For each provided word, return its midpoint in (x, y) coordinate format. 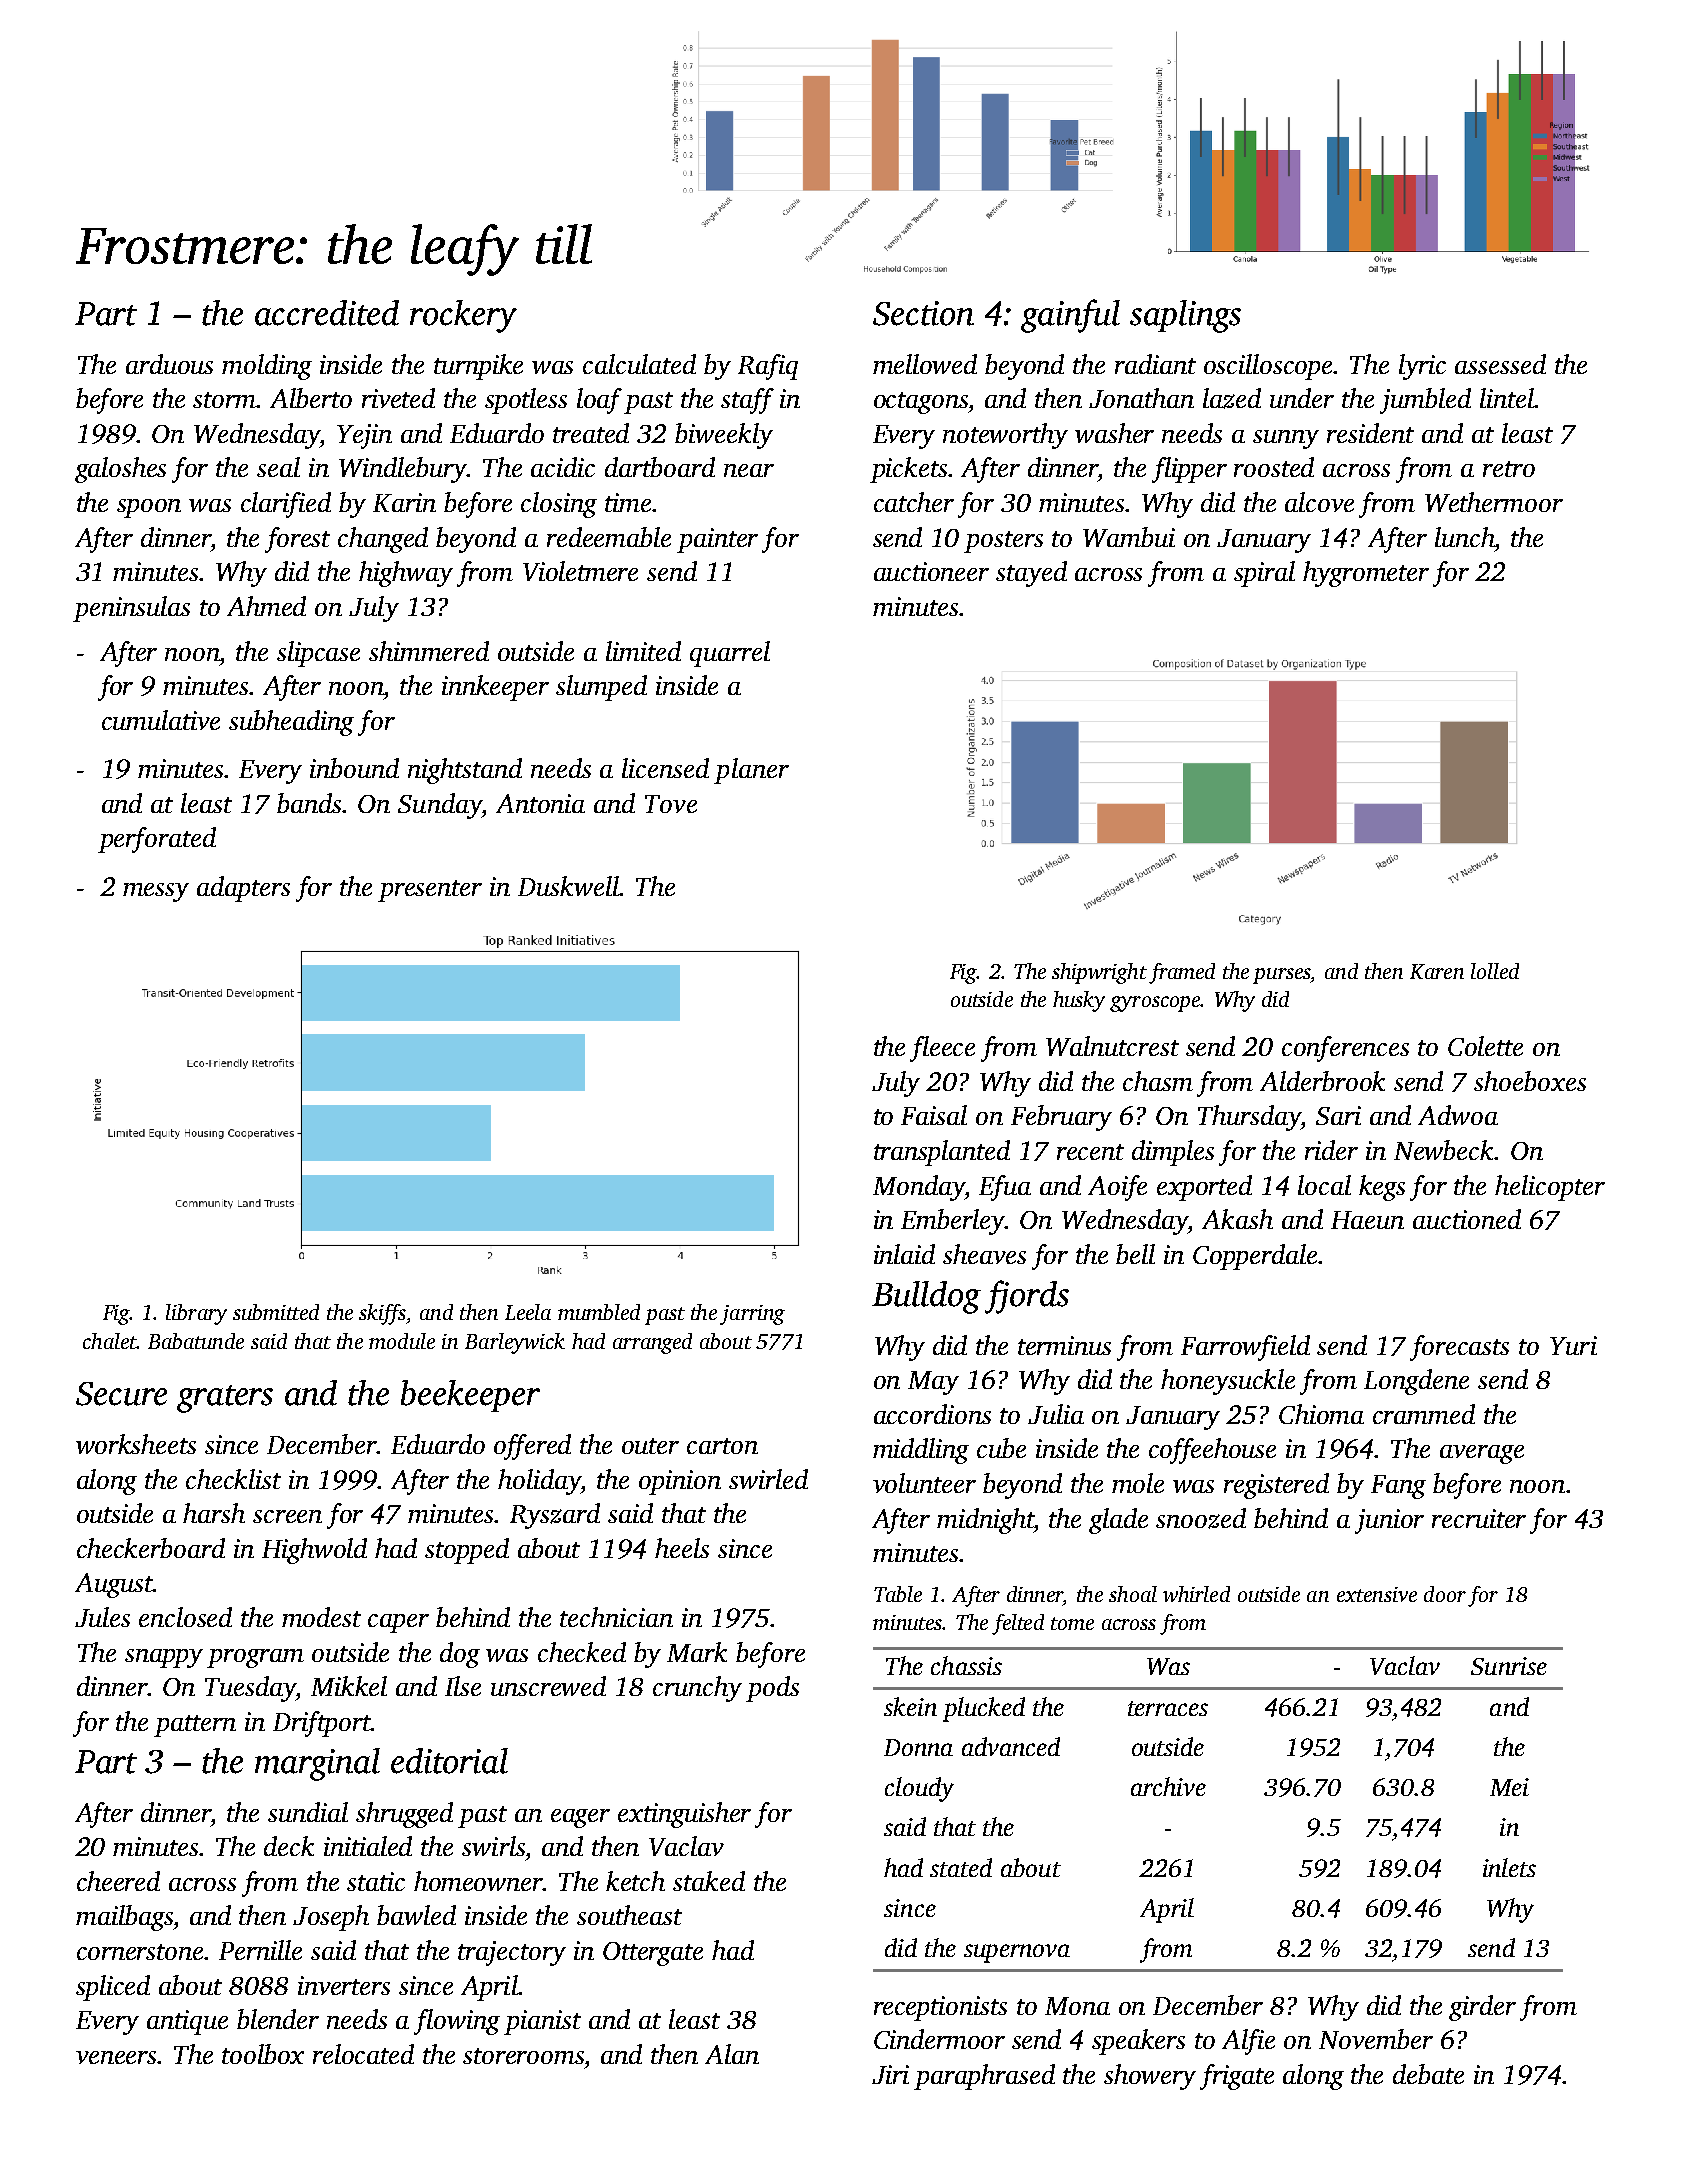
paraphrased (984, 2077)
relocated (363, 2054)
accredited (327, 313)
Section (923, 313)
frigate (1237, 2077)
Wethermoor (1494, 502)
